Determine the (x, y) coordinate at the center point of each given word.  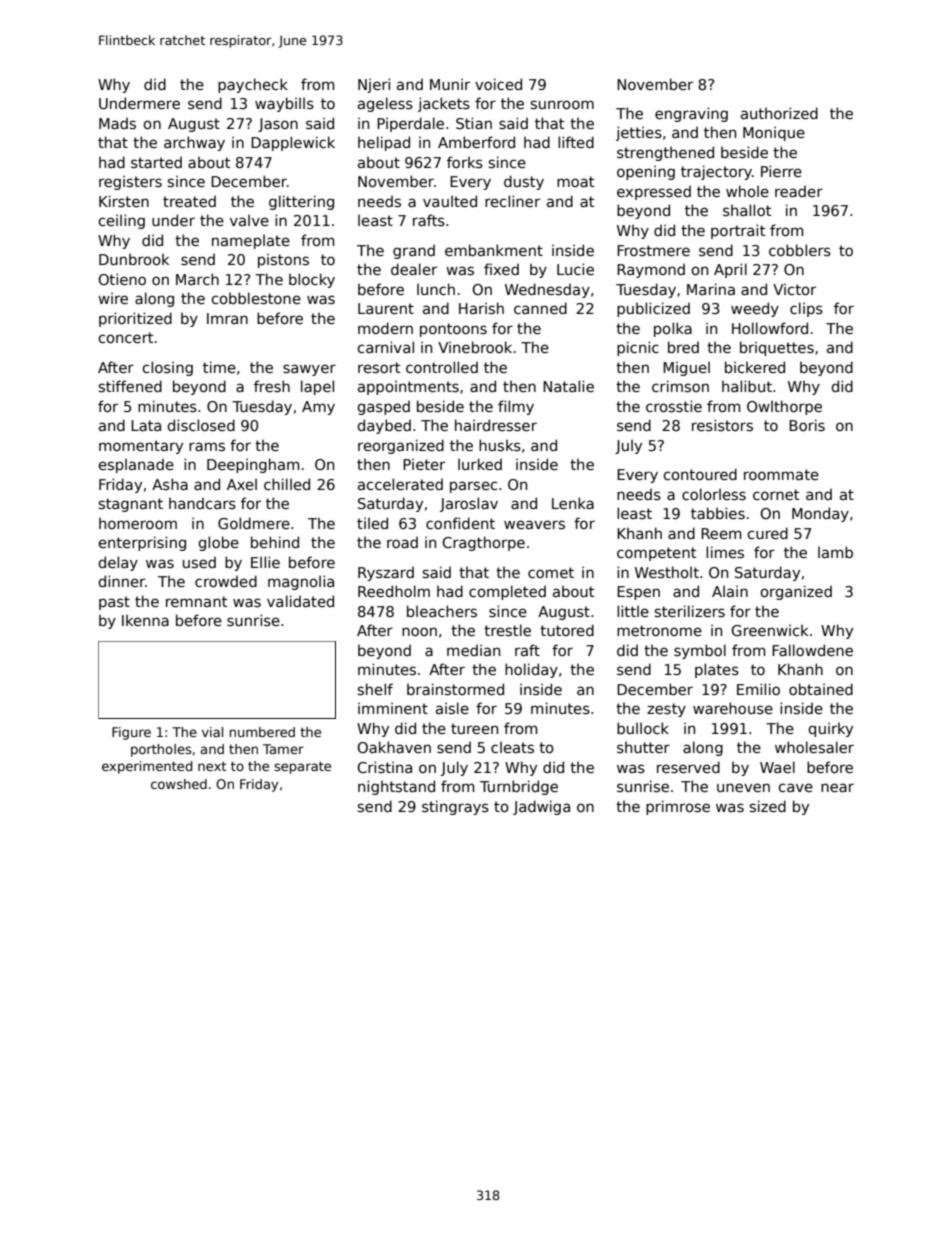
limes (725, 552)
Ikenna (145, 620)
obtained (821, 689)
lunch (436, 289)
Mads (117, 123)
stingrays (455, 807)
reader (799, 191)
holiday (531, 670)
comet (551, 572)
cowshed (179, 784)
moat (575, 181)
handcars (202, 503)
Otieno (122, 279)
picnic (638, 348)
